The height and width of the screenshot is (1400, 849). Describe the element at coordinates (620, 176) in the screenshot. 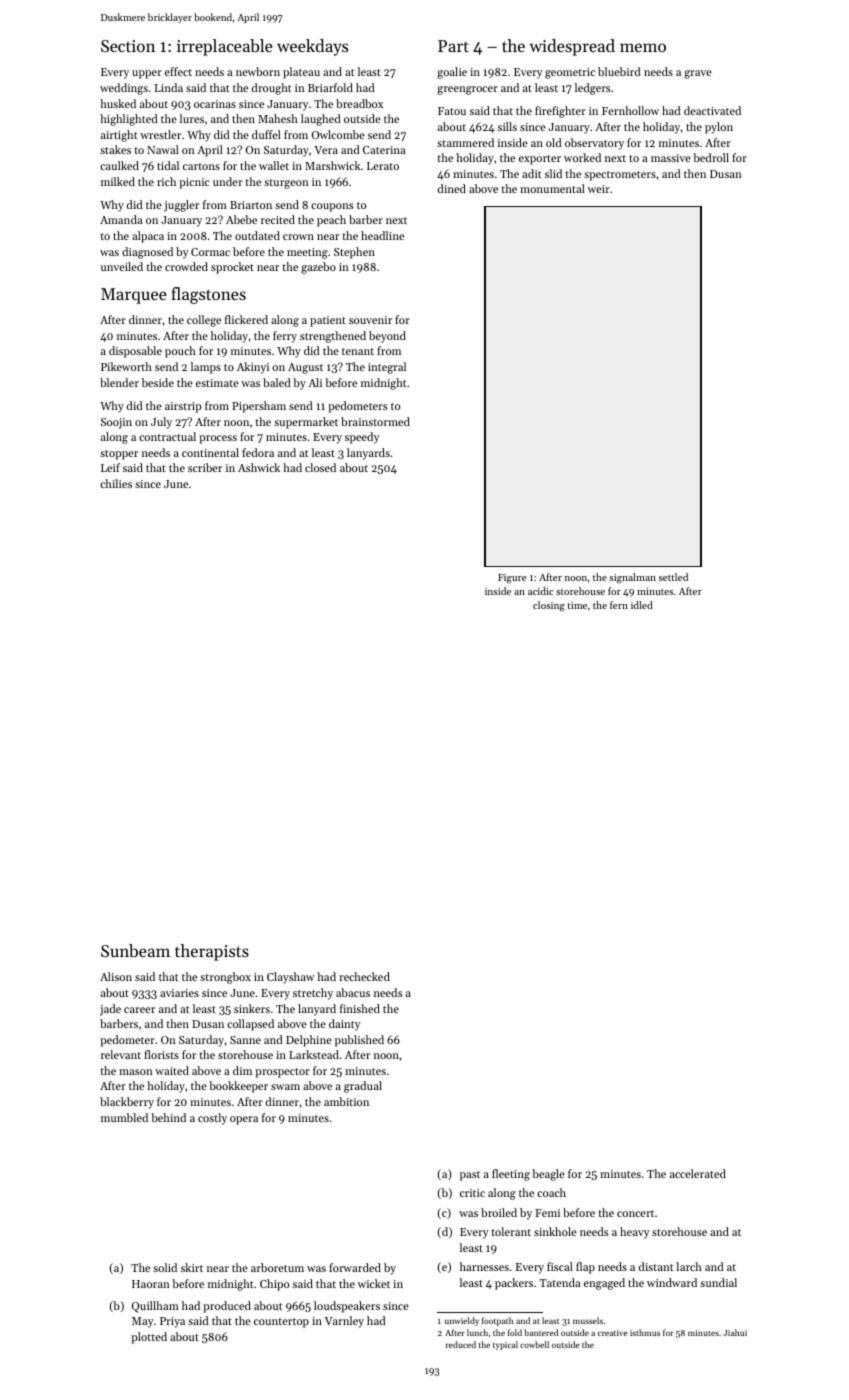

I see `spectrometers` at that location.
